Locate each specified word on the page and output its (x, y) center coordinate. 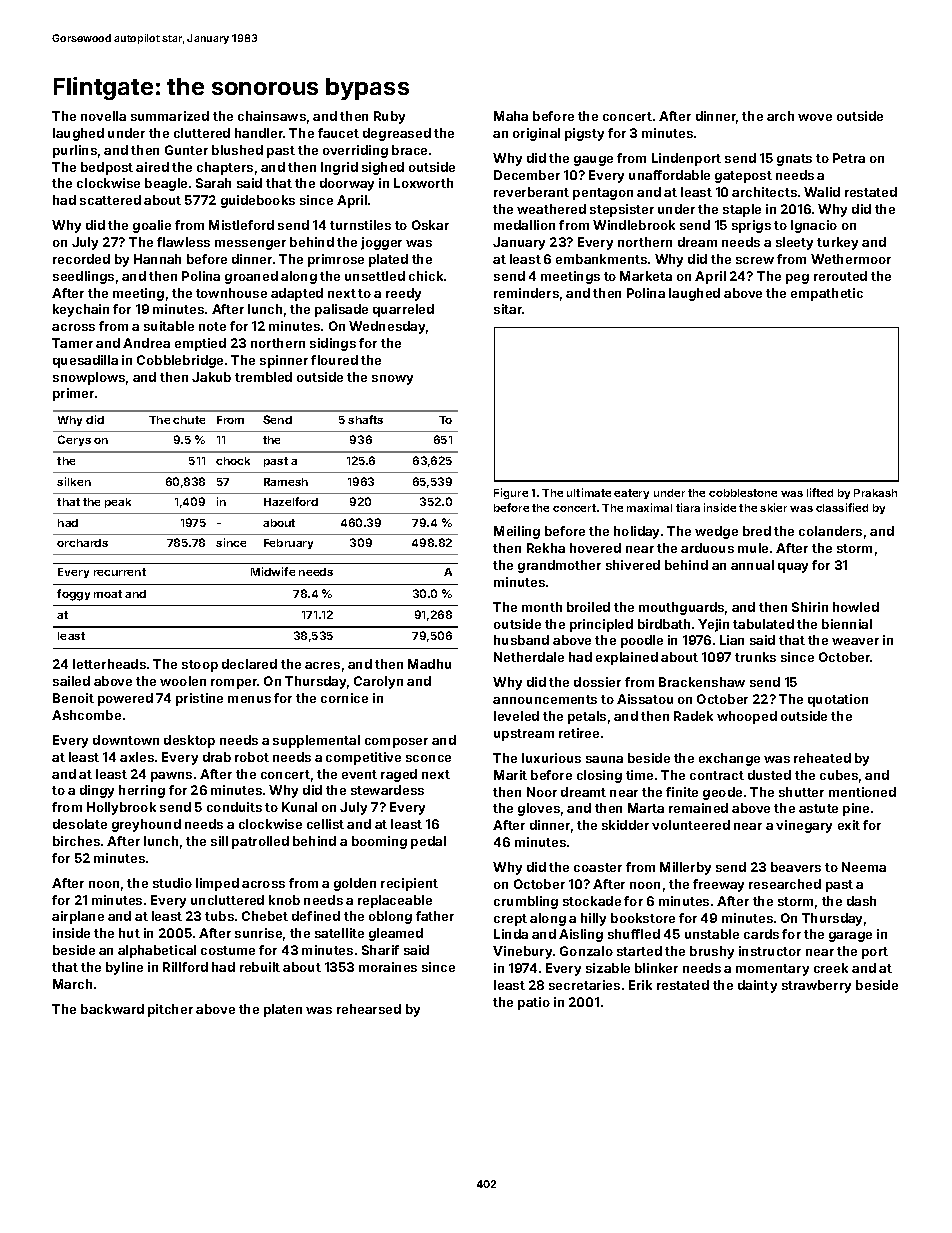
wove (815, 117)
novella (103, 116)
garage (850, 937)
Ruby (389, 117)
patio (534, 1003)
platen (283, 1010)
